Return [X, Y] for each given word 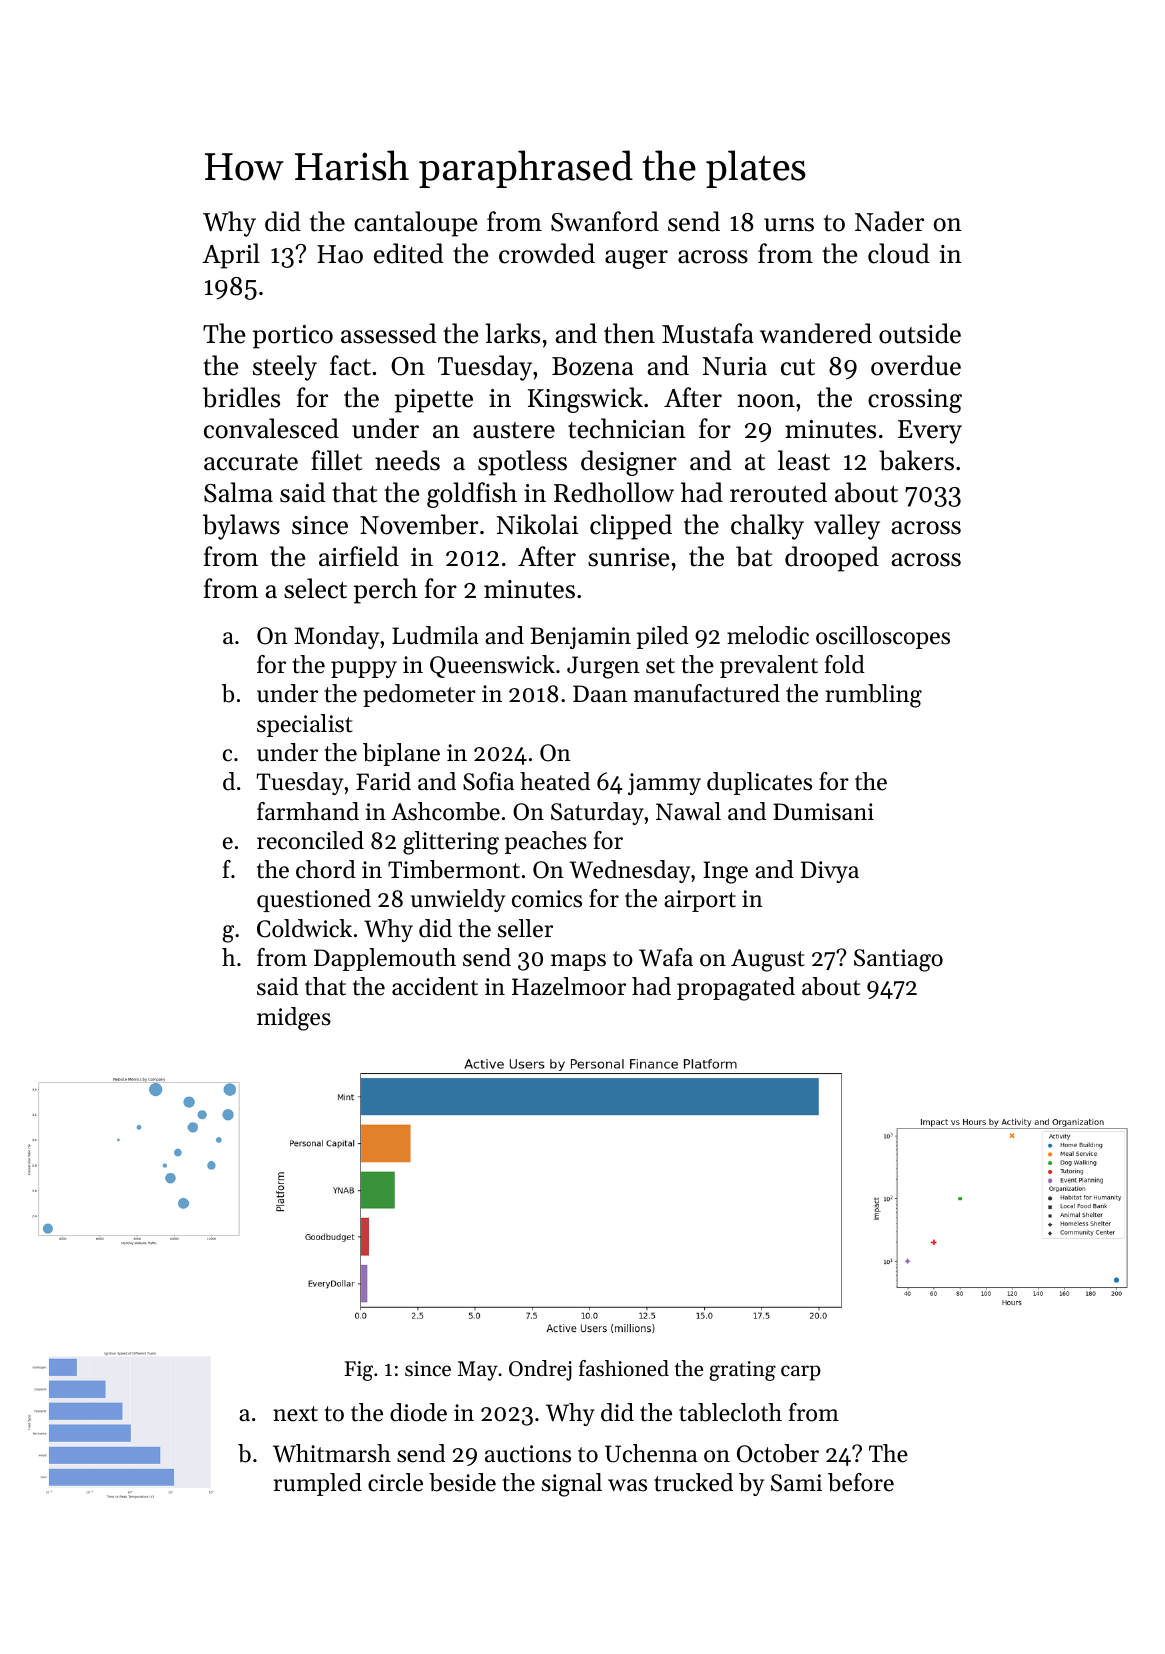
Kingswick [585, 400]
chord [326, 869]
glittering [451, 843]
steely [285, 368]
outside [920, 333]
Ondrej [540, 1370]
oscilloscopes [883, 637]
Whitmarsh [332, 1453]
